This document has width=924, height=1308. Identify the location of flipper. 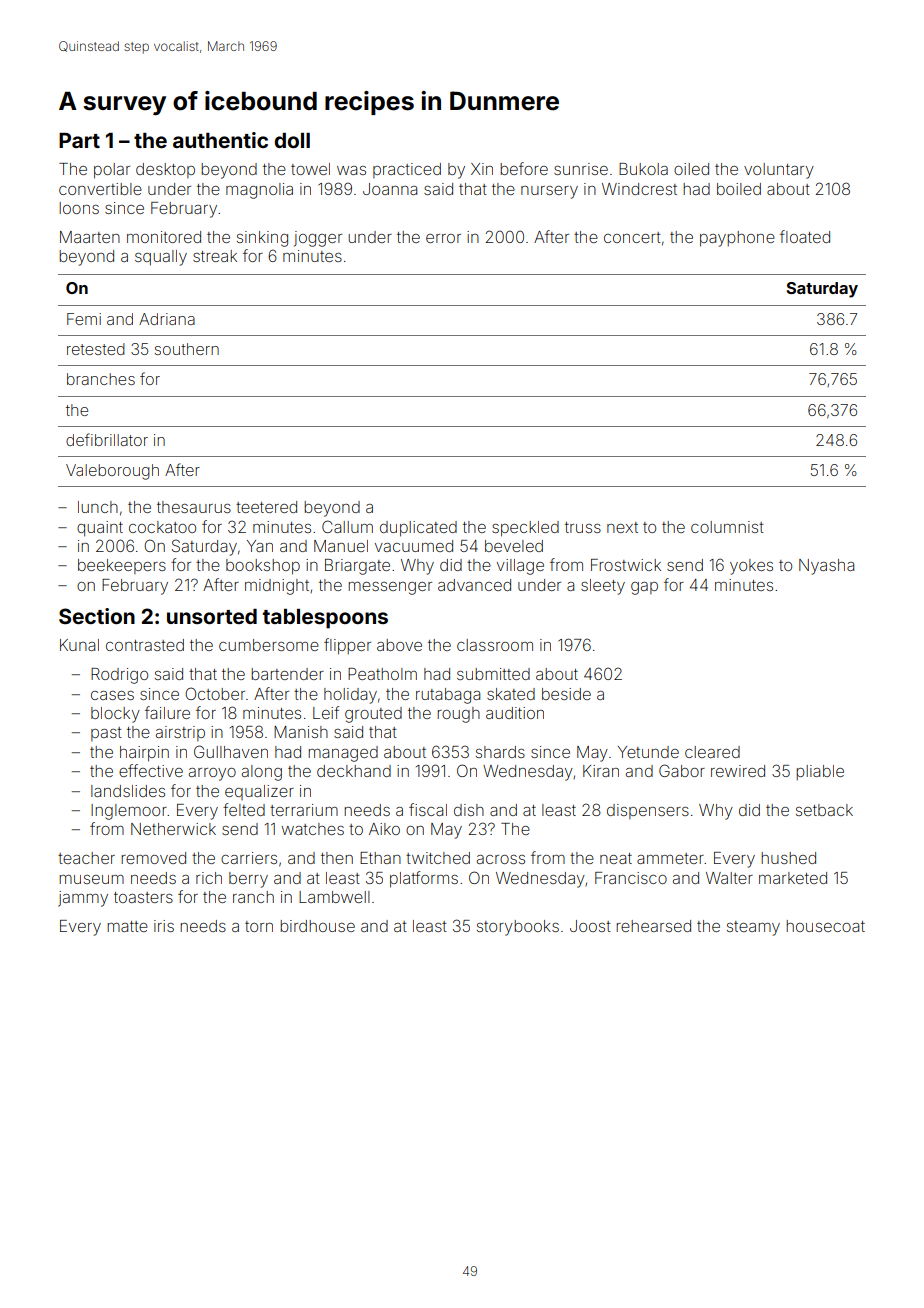
(347, 646).
